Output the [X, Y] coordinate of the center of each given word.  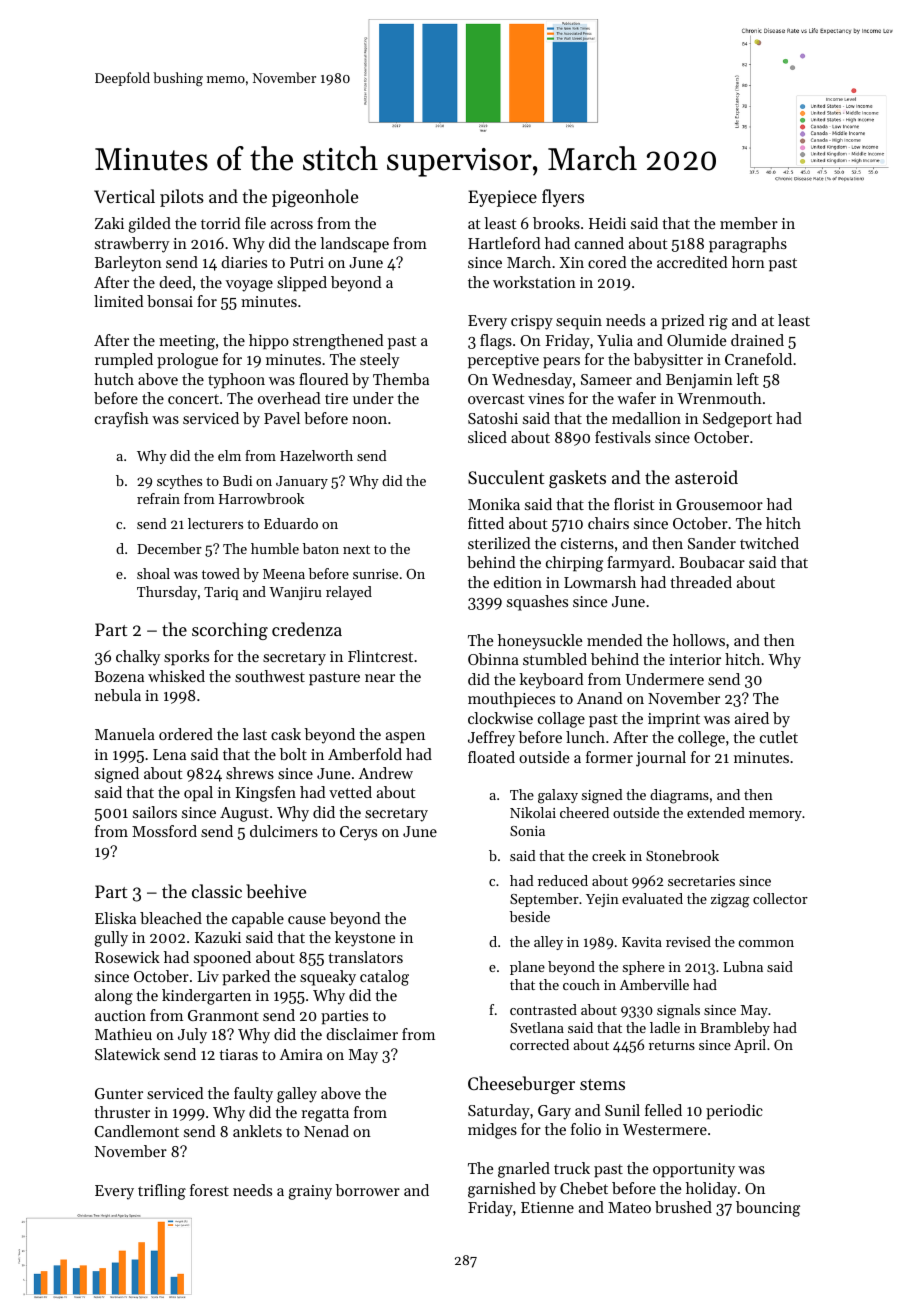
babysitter [668, 361]
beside [530, 916]
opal [198, 794]
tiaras [238, 1054]
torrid [221, 223]
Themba [401, 379]
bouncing [768, 1209]
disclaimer [362, 1034]
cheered [584, 812]
